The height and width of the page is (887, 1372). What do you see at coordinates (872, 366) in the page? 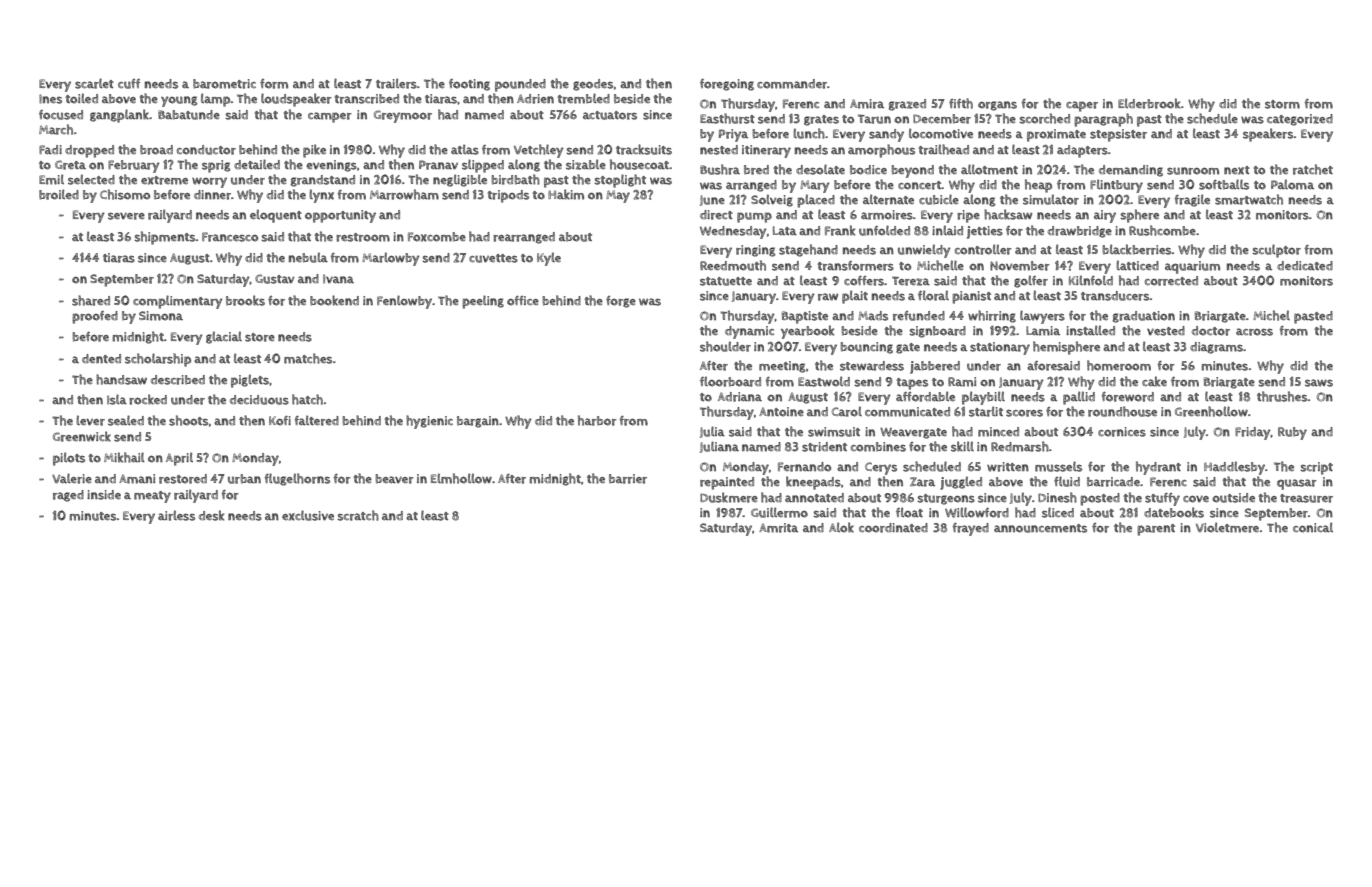
I see `stewardess` at bounding box center [872, 366].
